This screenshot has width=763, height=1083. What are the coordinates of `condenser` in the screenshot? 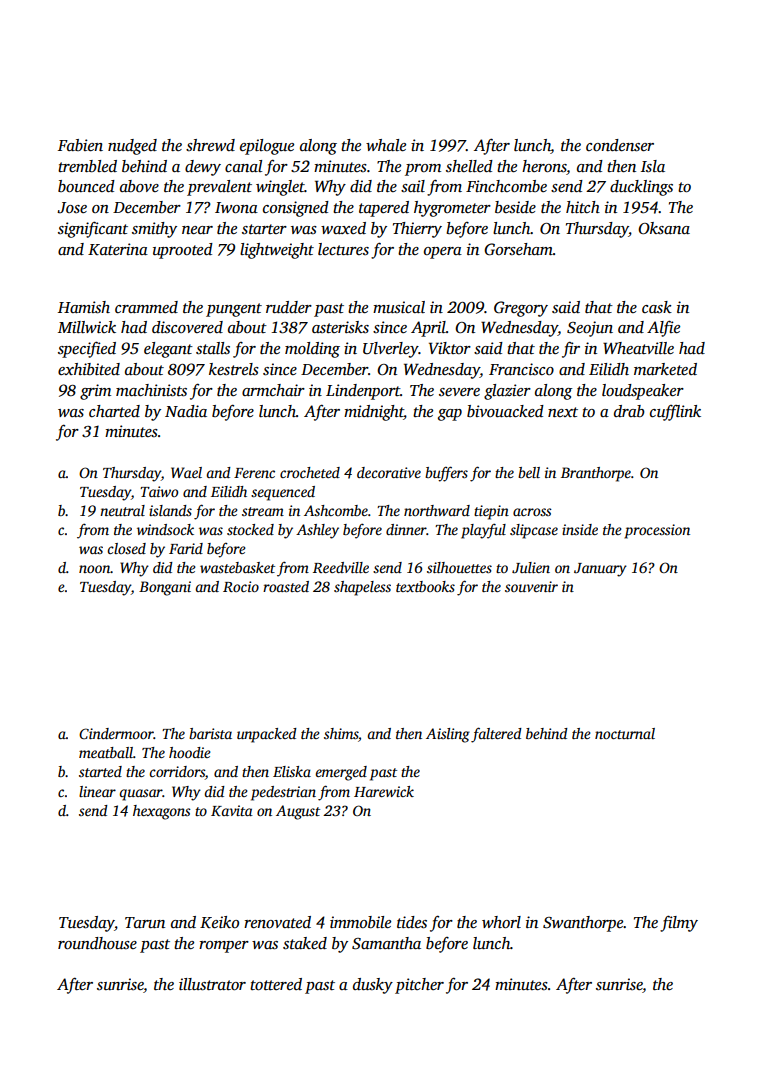 It's located at (620, 145).
